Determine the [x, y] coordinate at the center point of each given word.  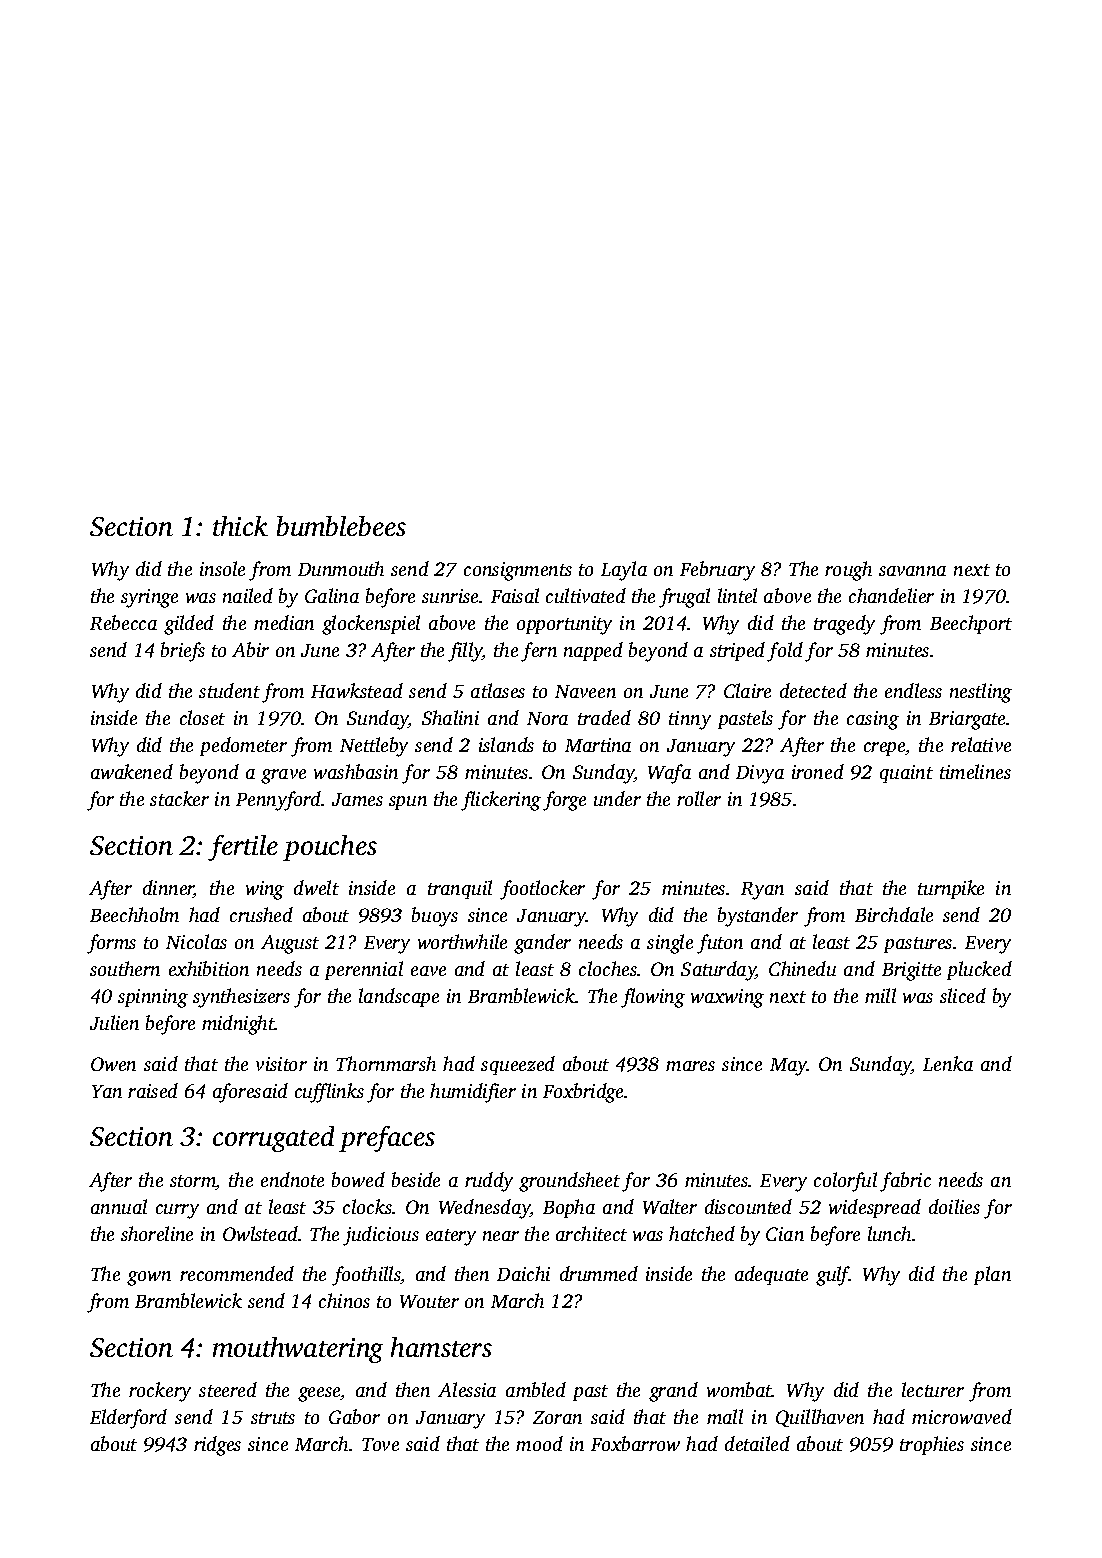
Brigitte [911, 971]
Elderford [128, 1419]
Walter [670, 1206]
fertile [243, 848]
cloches [608, 968]
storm [193, 1182]
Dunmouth [341, 568]
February [717, 571]
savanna [912, 571]
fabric [905, 1182]
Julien [114, 1022]
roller [699, 798]
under [617, 798]
